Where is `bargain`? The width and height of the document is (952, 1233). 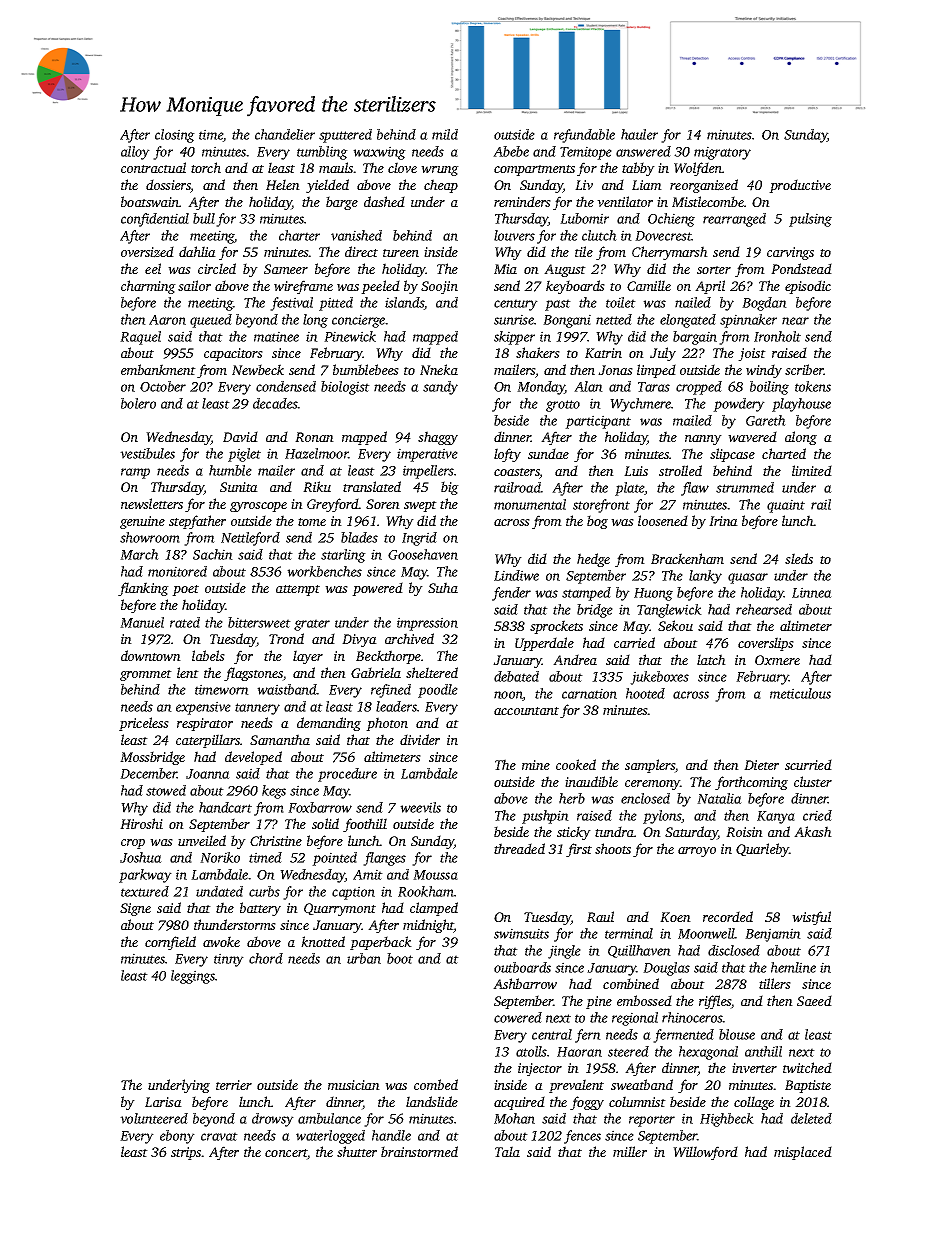 bargain is located at coordinates (695, 338).
